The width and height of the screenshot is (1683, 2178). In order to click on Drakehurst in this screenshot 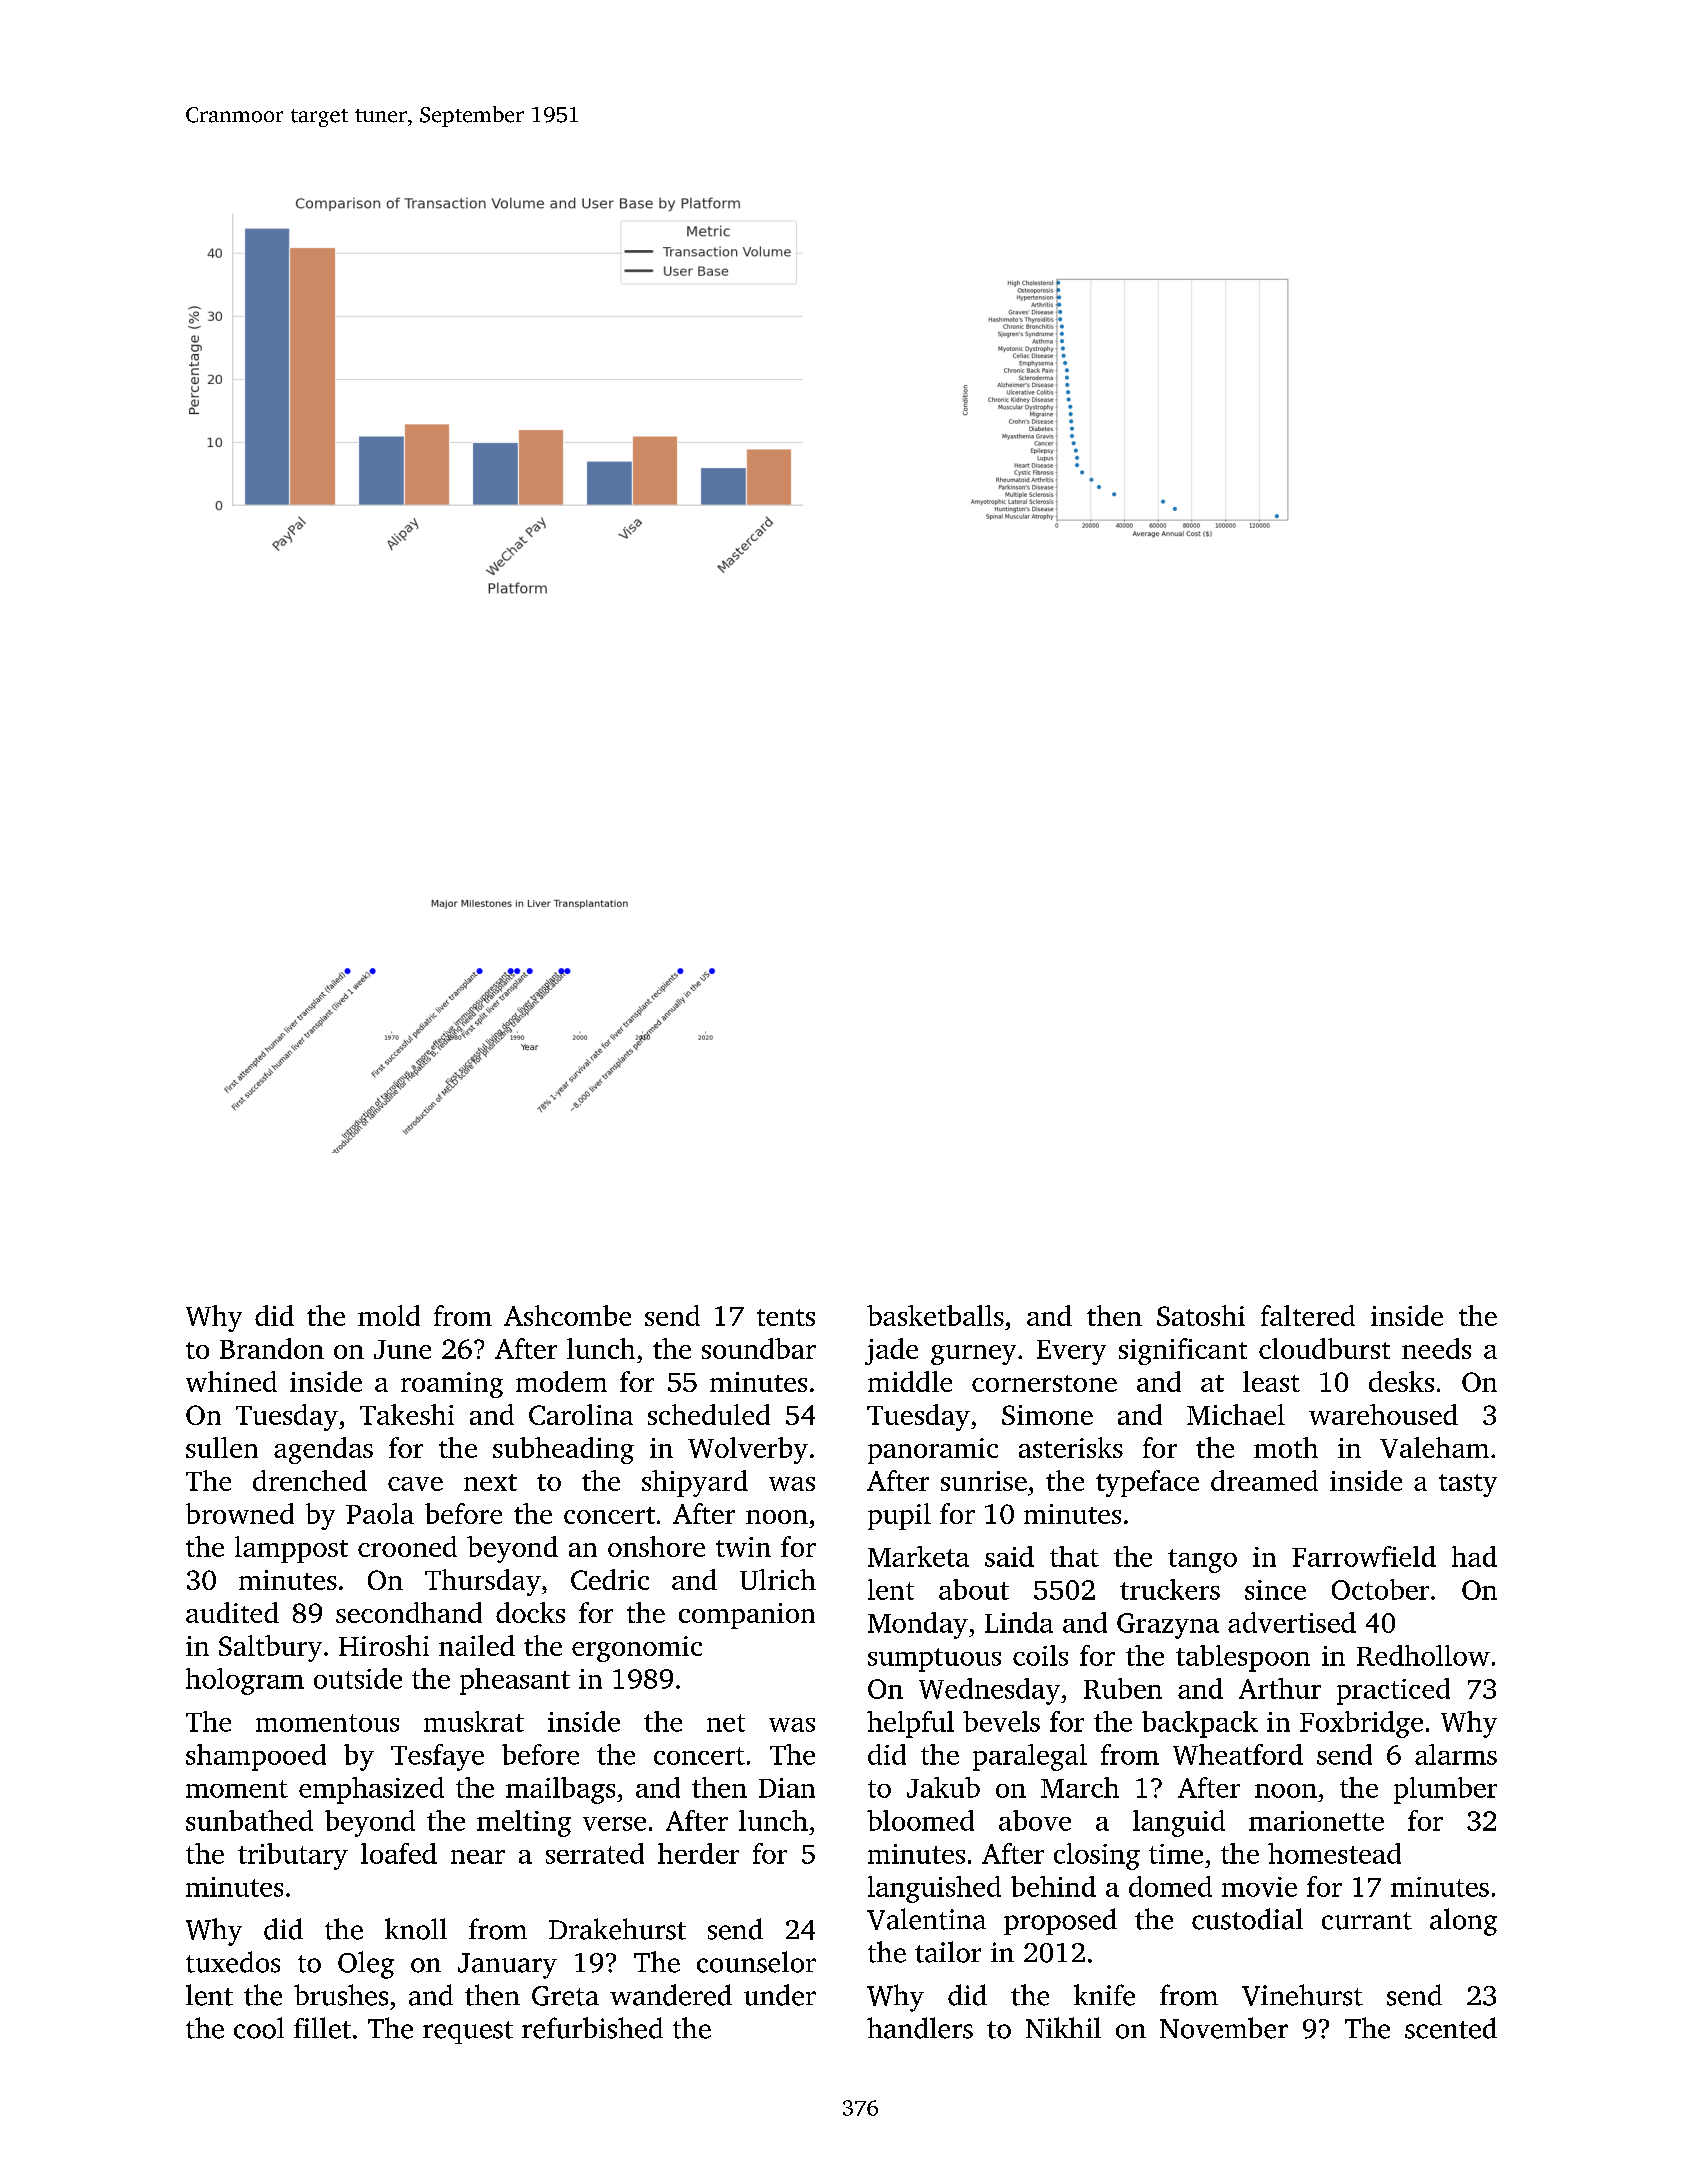, I will do `click(617, 1929)`.
